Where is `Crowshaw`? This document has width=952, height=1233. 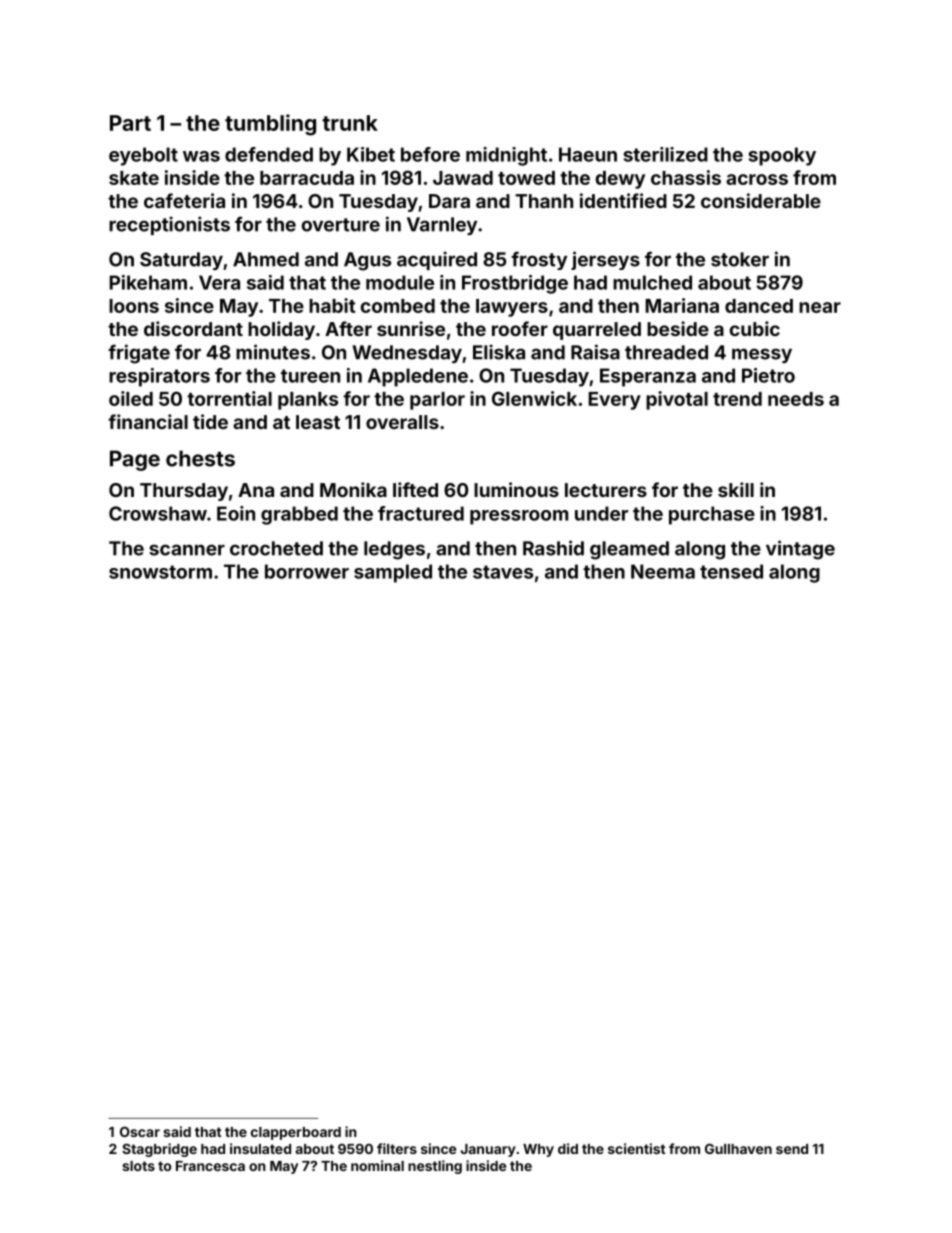 Crowshaw is located at coordinates (158, 513).
